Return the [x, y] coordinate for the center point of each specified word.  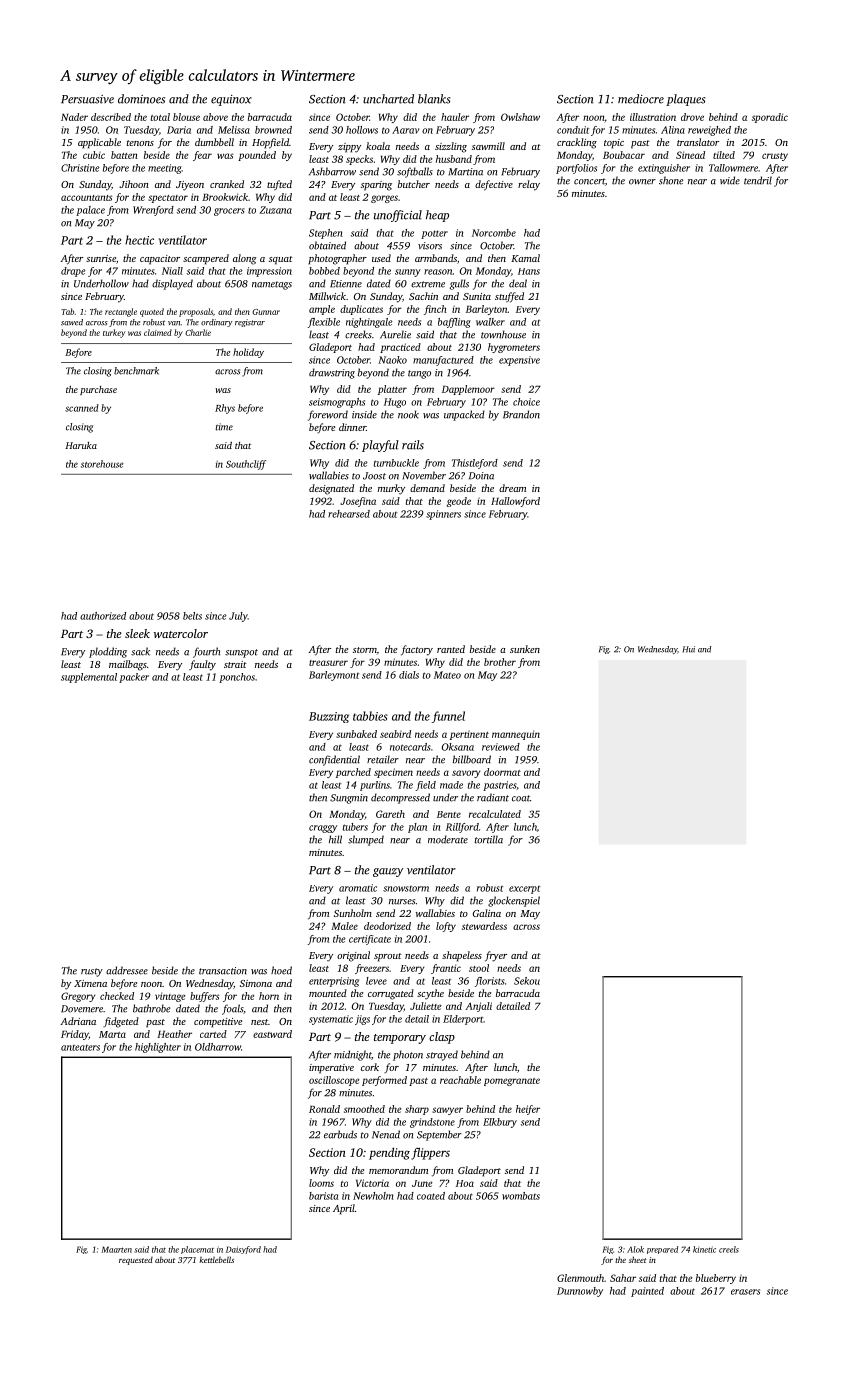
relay [529, 185]
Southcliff [246, 465]
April [344, 1209]
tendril [758, 180]
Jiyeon [190, 186]
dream [512, 488]
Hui [689, 649]
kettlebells [216, 1259]
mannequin [516, 735]
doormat [502, 772]
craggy [323, 829]
